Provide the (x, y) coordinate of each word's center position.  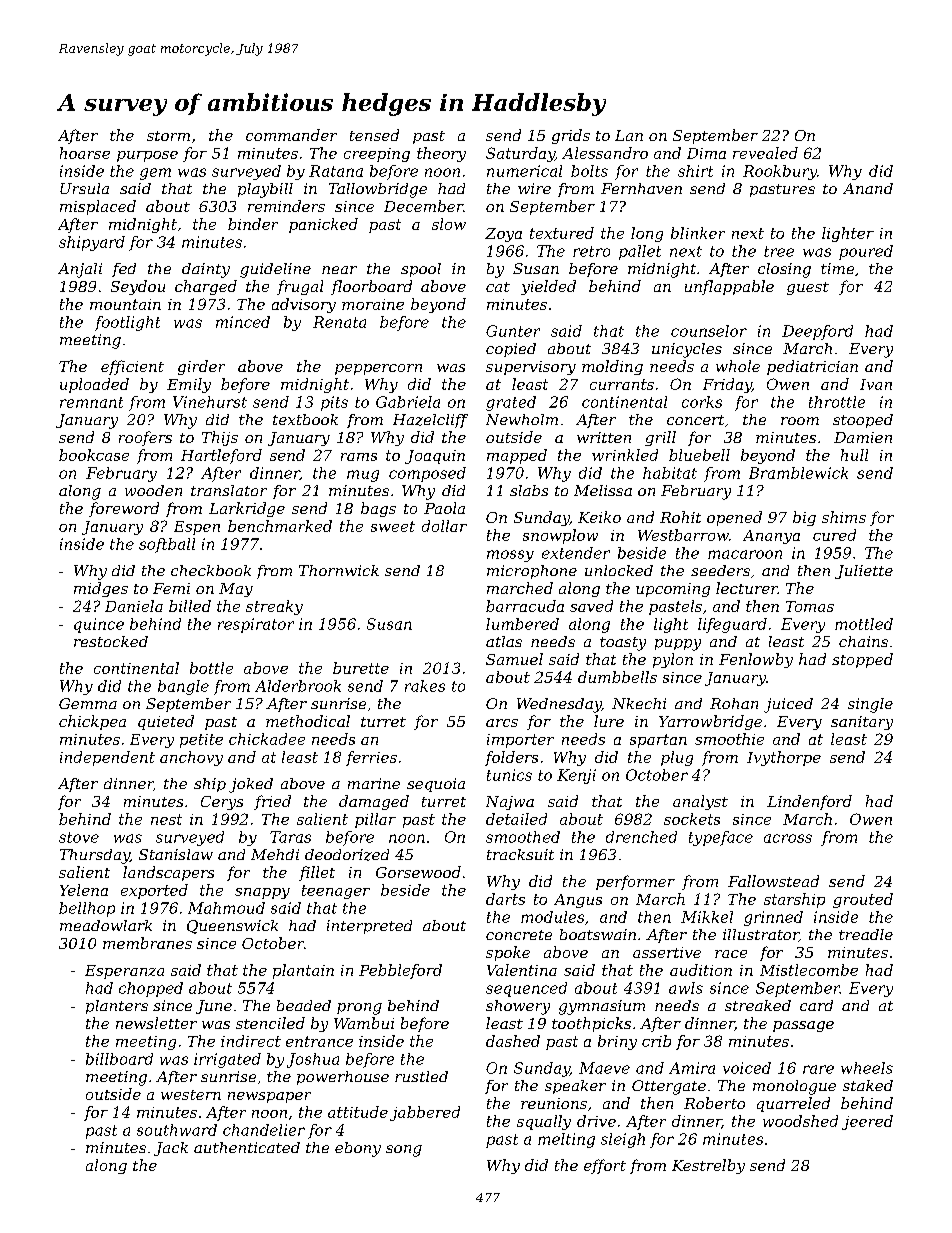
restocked (111, 641)
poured (866, 252)
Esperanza (124, 972)
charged (206, 287)
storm (168, 136)
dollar (444, 526)
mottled (864, 624)
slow (449, 224)
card (816, 1005)
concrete (519, 935)
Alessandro (605, 153)
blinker (698, 233)
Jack (171, 1149)
